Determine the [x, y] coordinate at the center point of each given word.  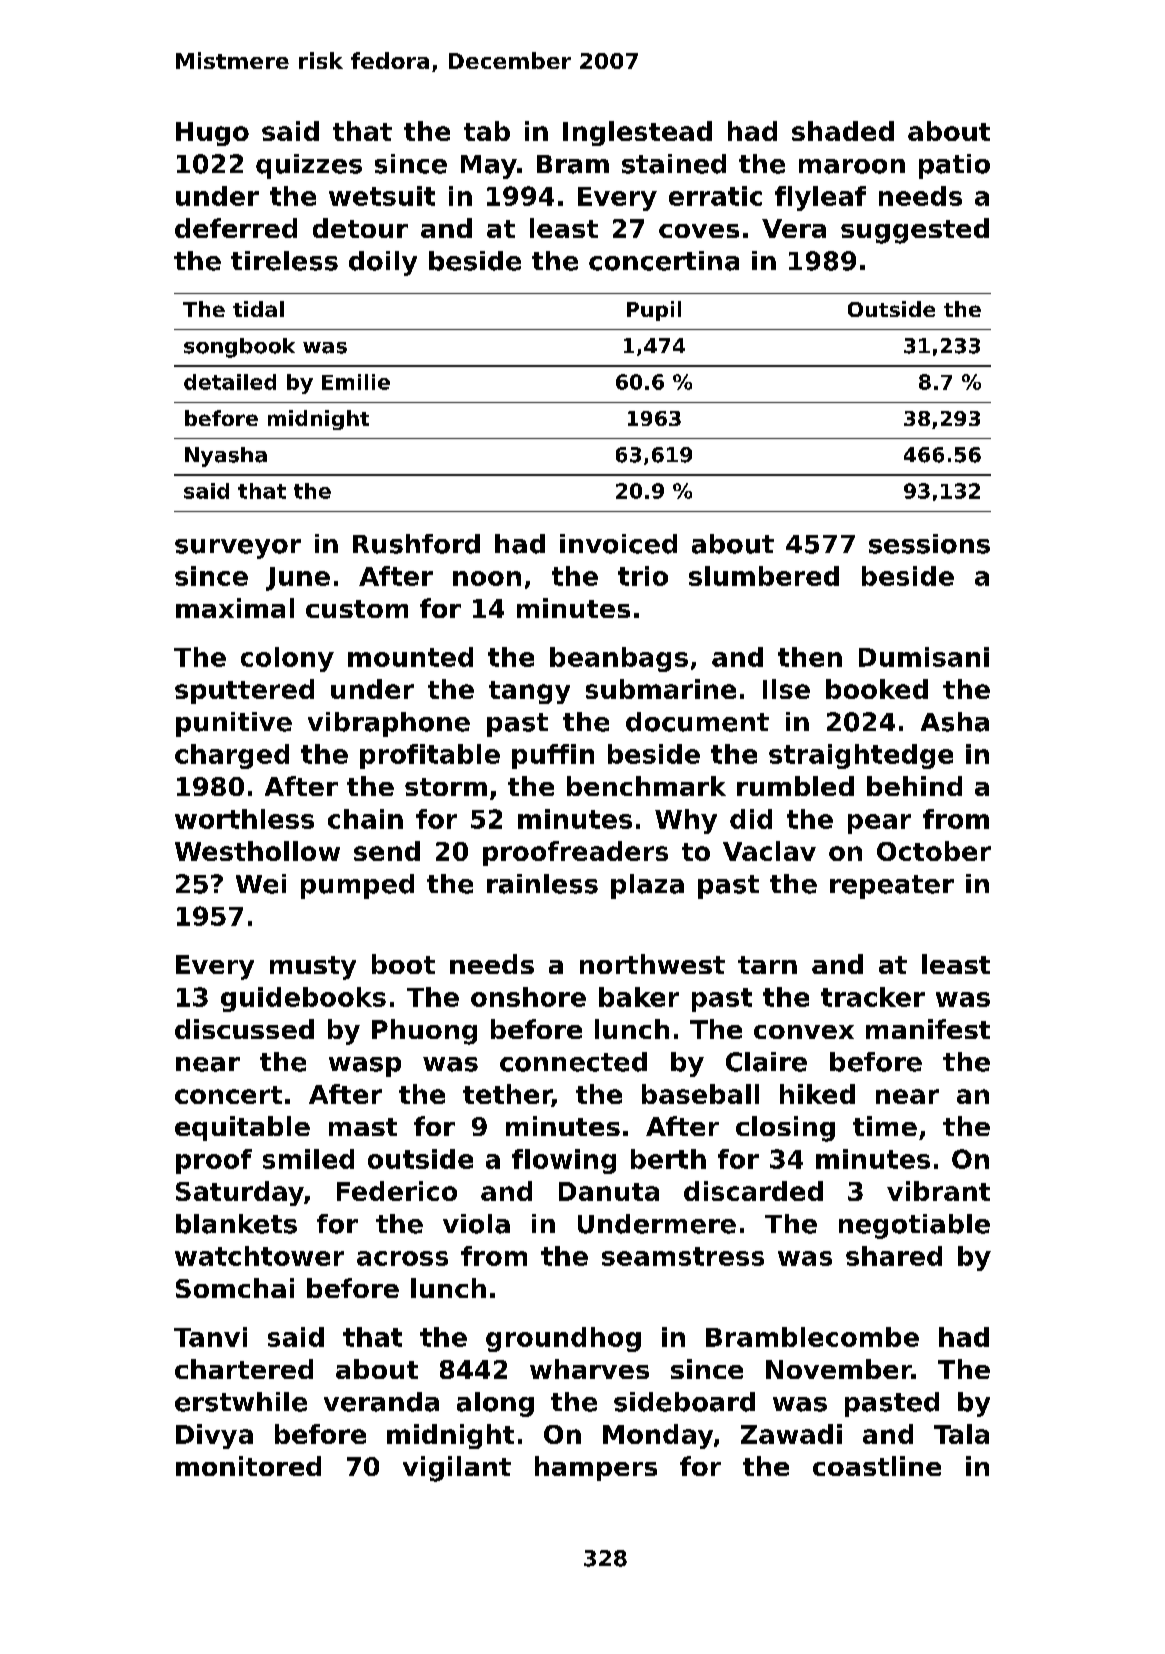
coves [699, 231]
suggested [915, 231]
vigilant [457, 1469]
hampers [596, 1468]
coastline [877, 1466]
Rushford [416, 544]
